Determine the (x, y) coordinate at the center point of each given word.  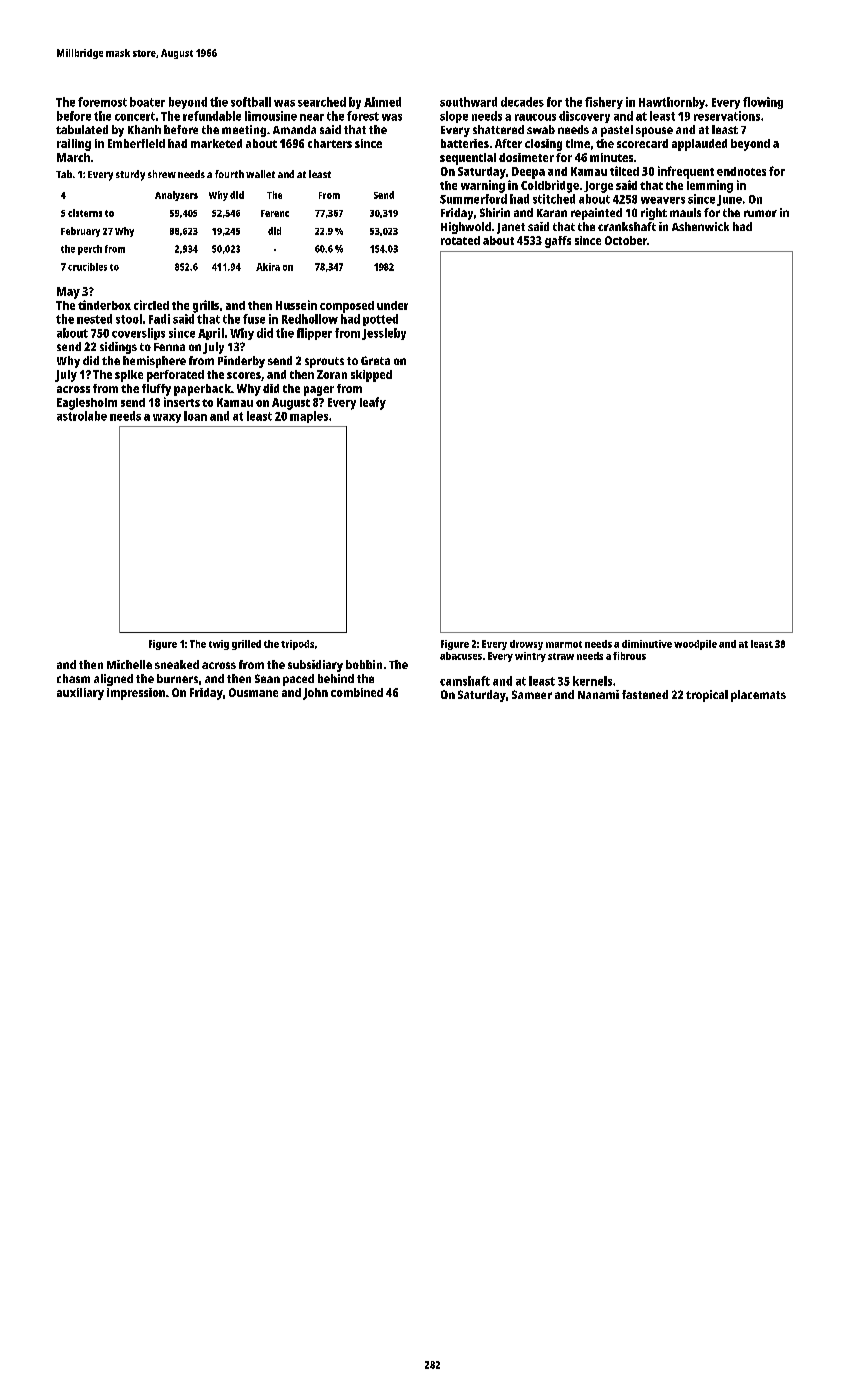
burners (177, 678)
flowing (763, 103)
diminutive (647, 644)
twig (219, 645)
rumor (760, 213)
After (508, 143)
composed (347, 307)
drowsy (526, 645)
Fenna (169, 347)
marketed (216, 143)
